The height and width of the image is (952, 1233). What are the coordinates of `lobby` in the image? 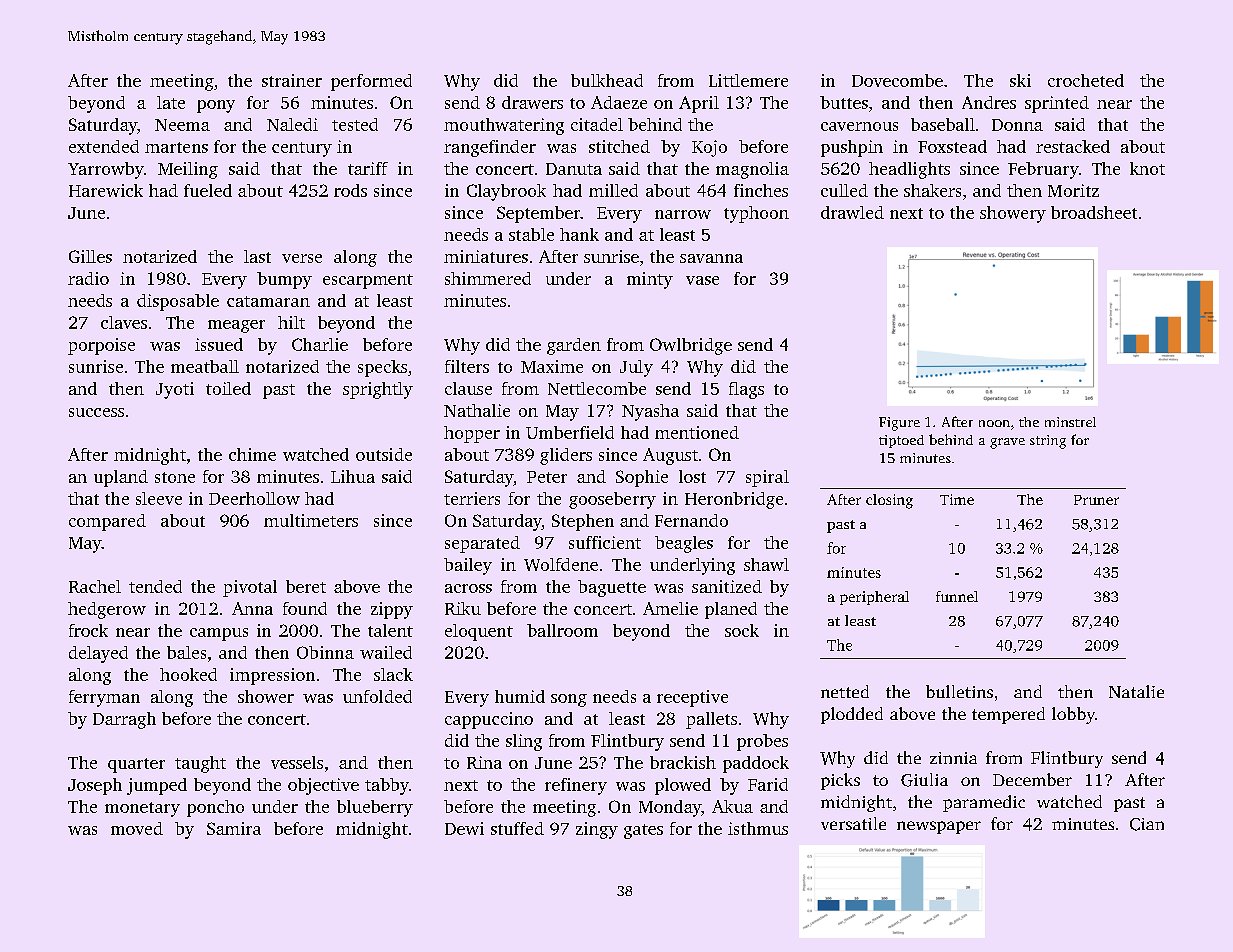 It's located at (1073, 715).
